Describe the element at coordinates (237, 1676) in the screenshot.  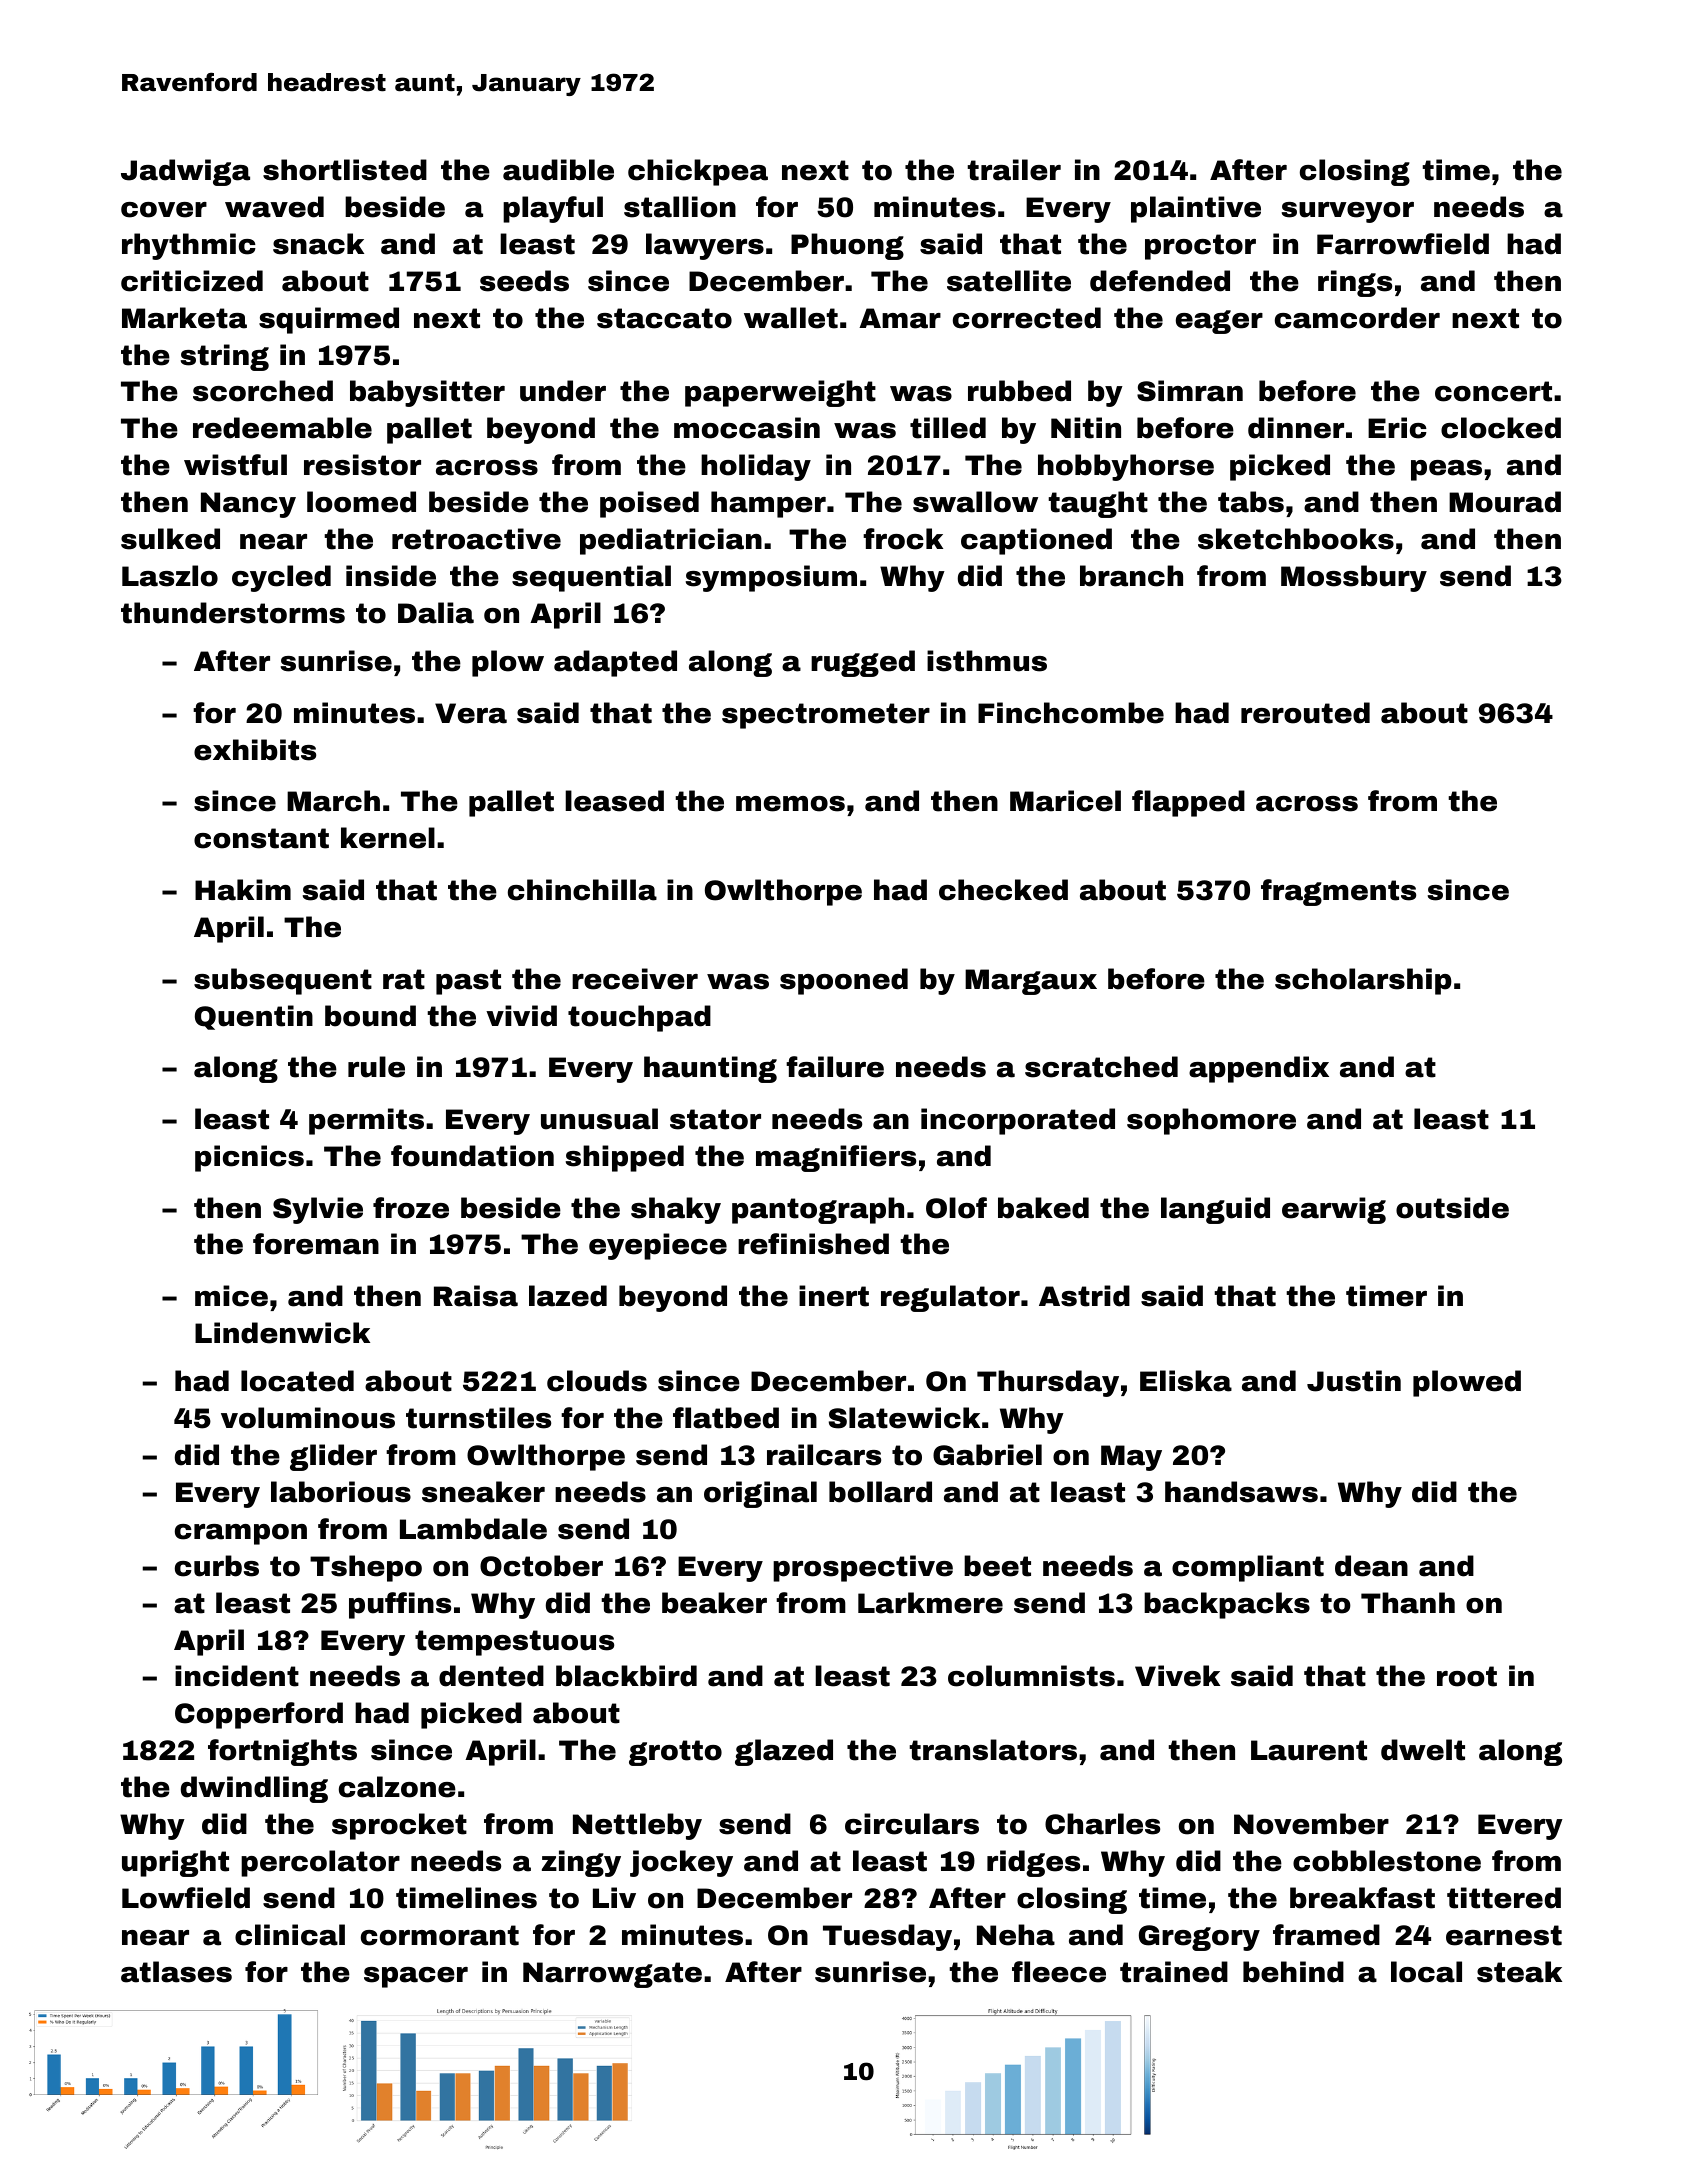
I see `incident` at that location.
